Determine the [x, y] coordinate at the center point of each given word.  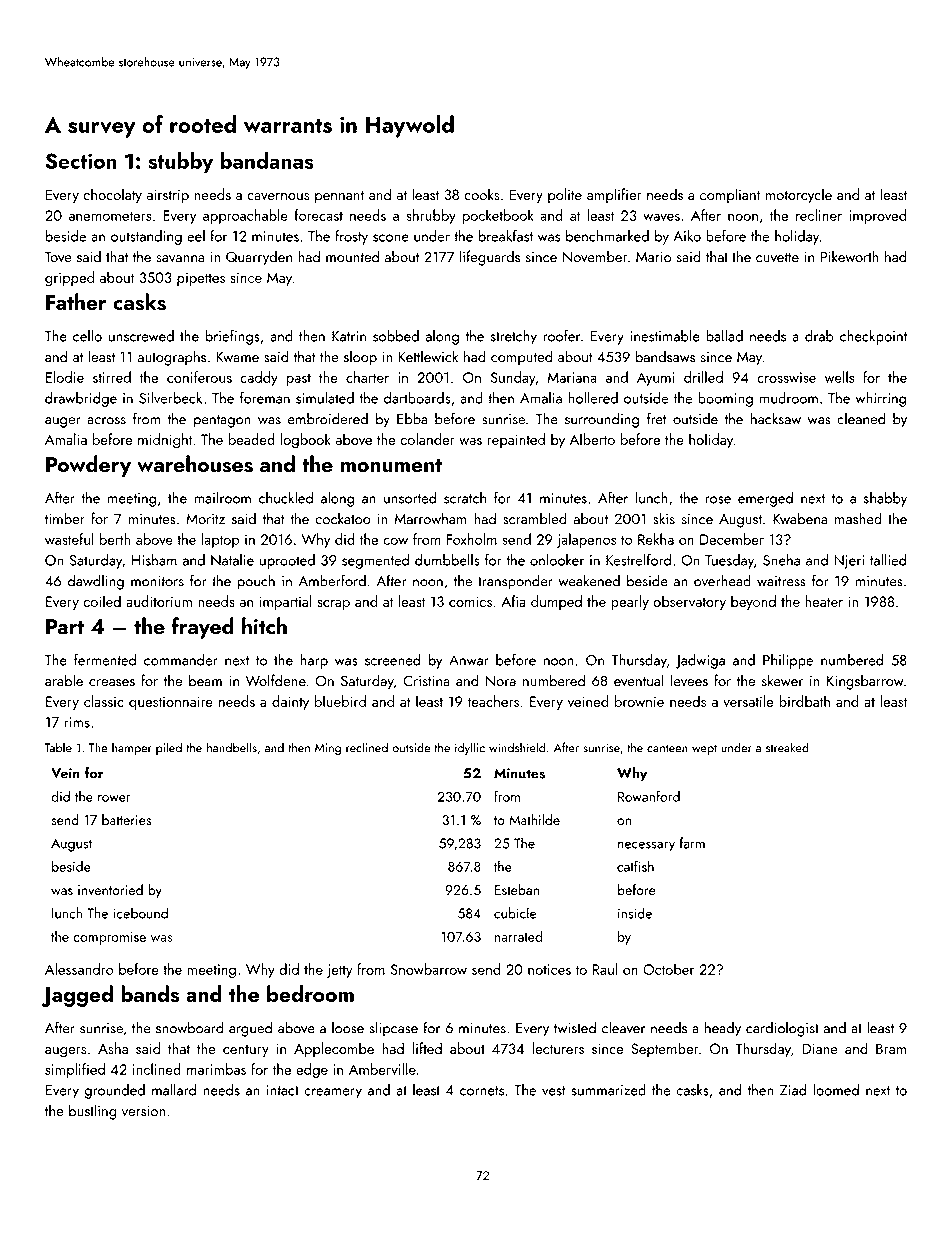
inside [635, 913]
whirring [880, 399]
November [595, 256]
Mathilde [534, 819]
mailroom [222, 498]
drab [819, 336]
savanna [180, 259]
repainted [516, 440]
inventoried [110, 889]
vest [554, 1091]
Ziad [793, 1090]
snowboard [190, 1027]
